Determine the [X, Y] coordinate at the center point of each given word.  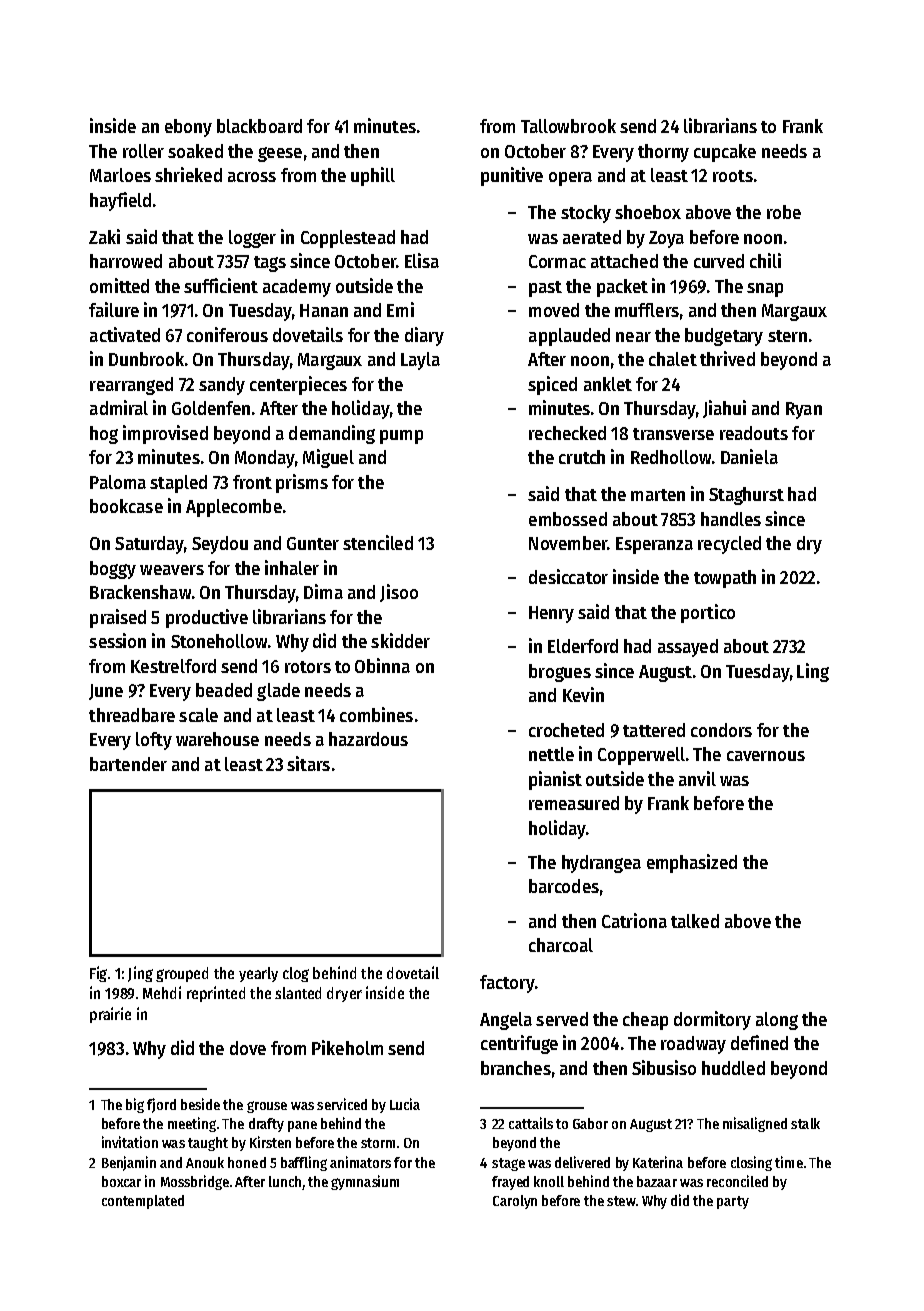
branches [516, 1068]
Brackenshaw [140, 592]
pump [401, 437]
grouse [267, 1107]
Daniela [749, 456]
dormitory [712, 1020]
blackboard [259, 126]
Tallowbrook [568, 126]
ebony [188, 128]
